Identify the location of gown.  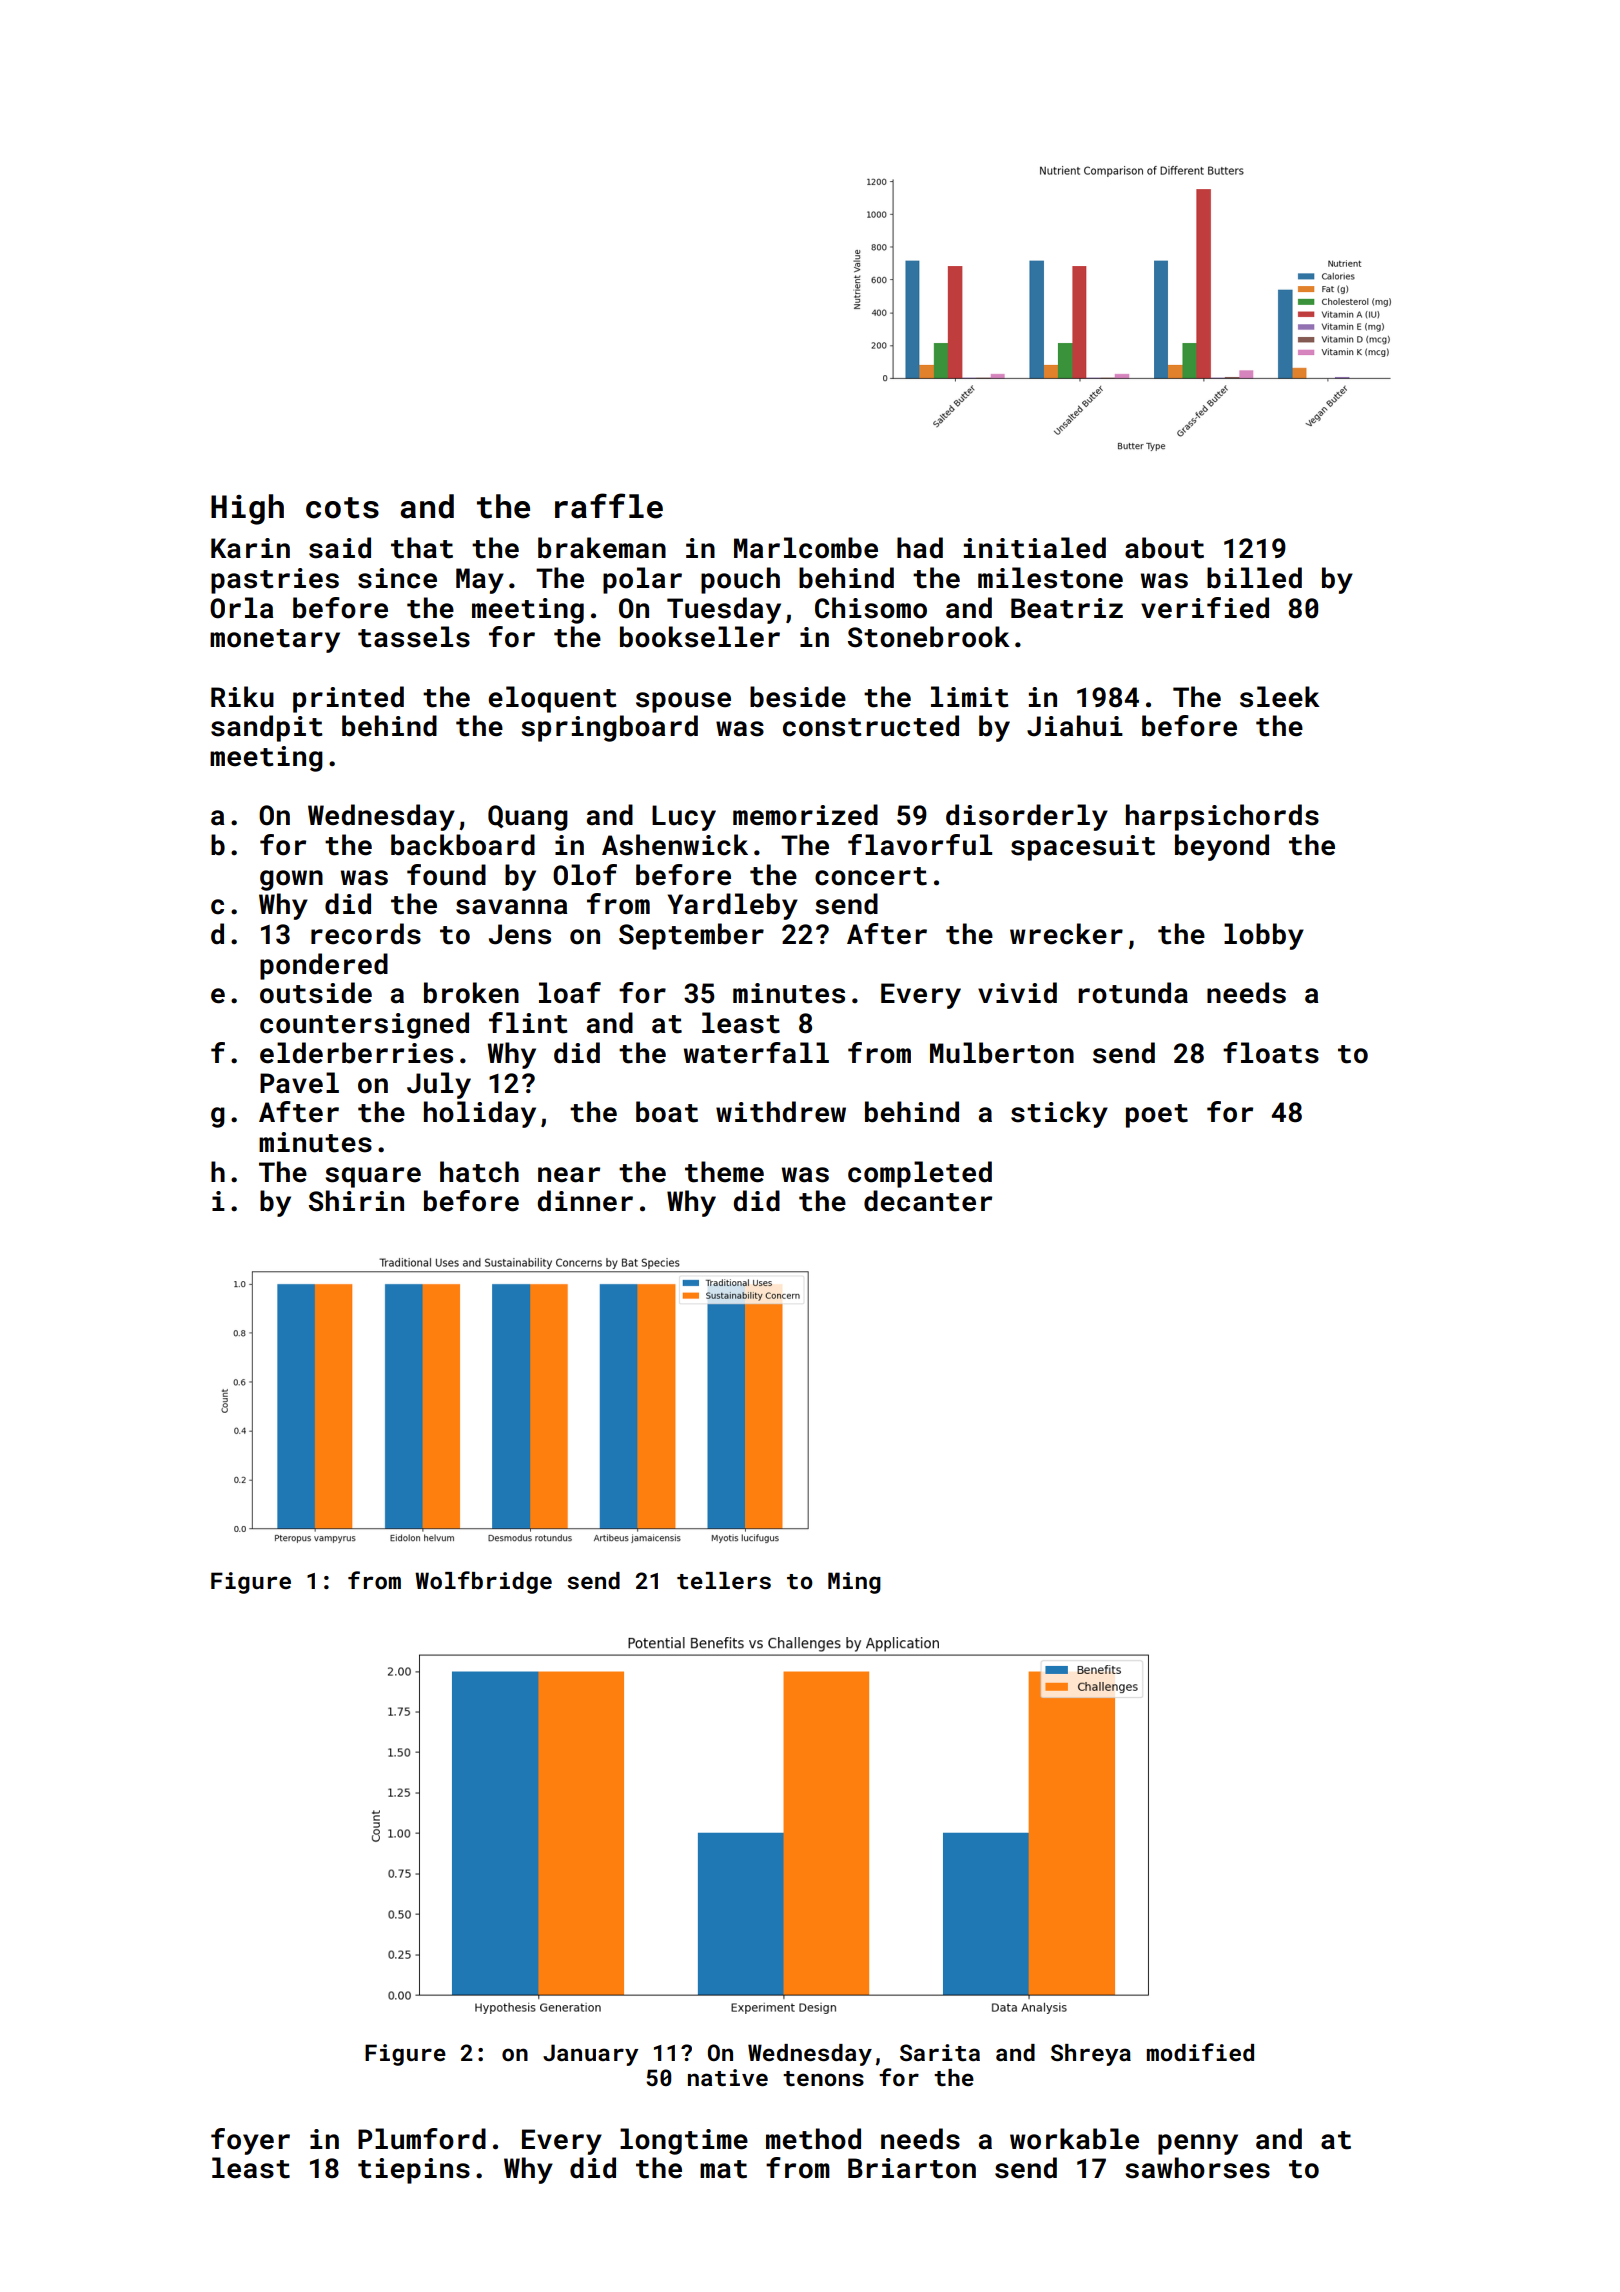
(291, 880).
